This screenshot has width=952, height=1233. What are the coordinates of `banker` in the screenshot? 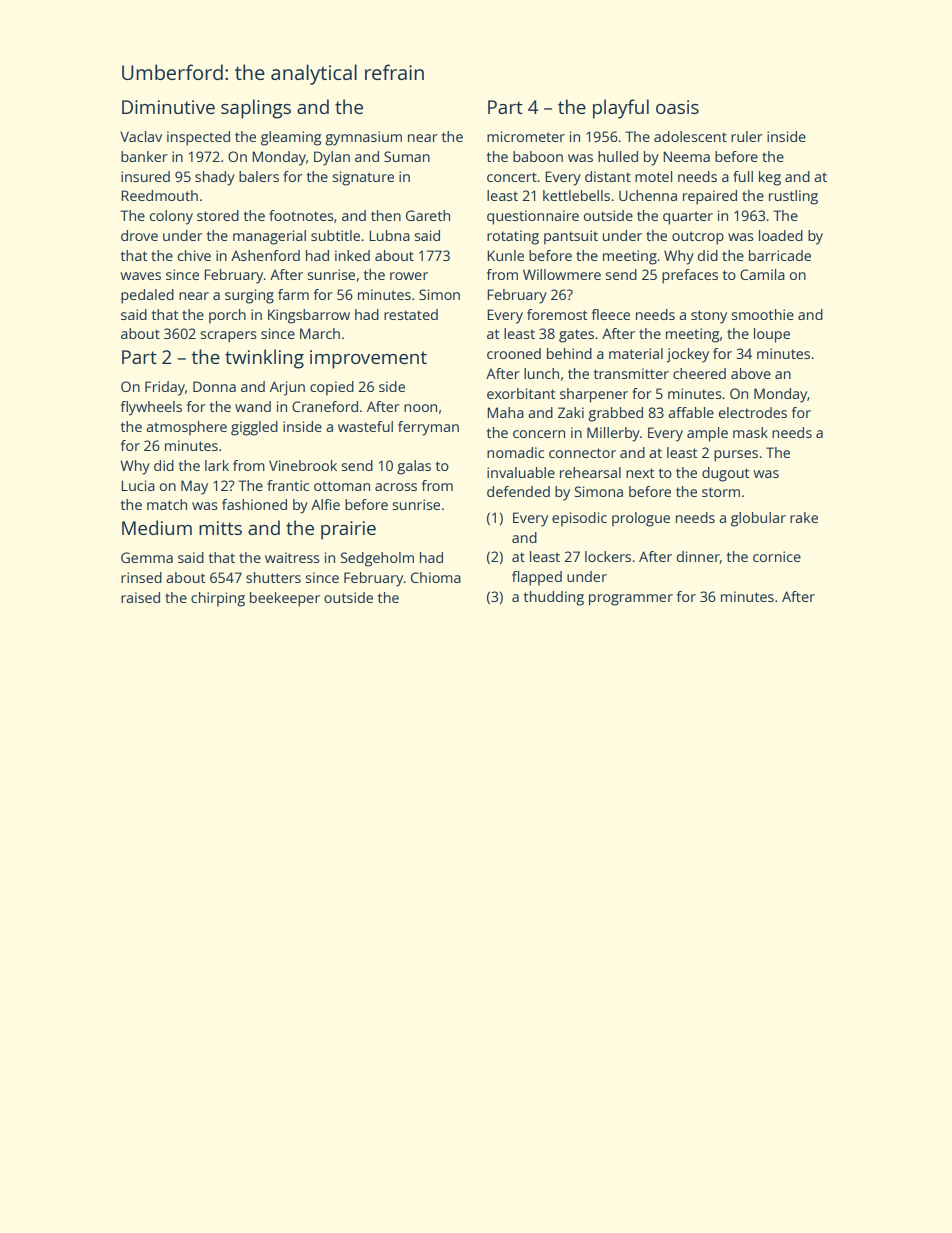 It's located at (144, 156).
